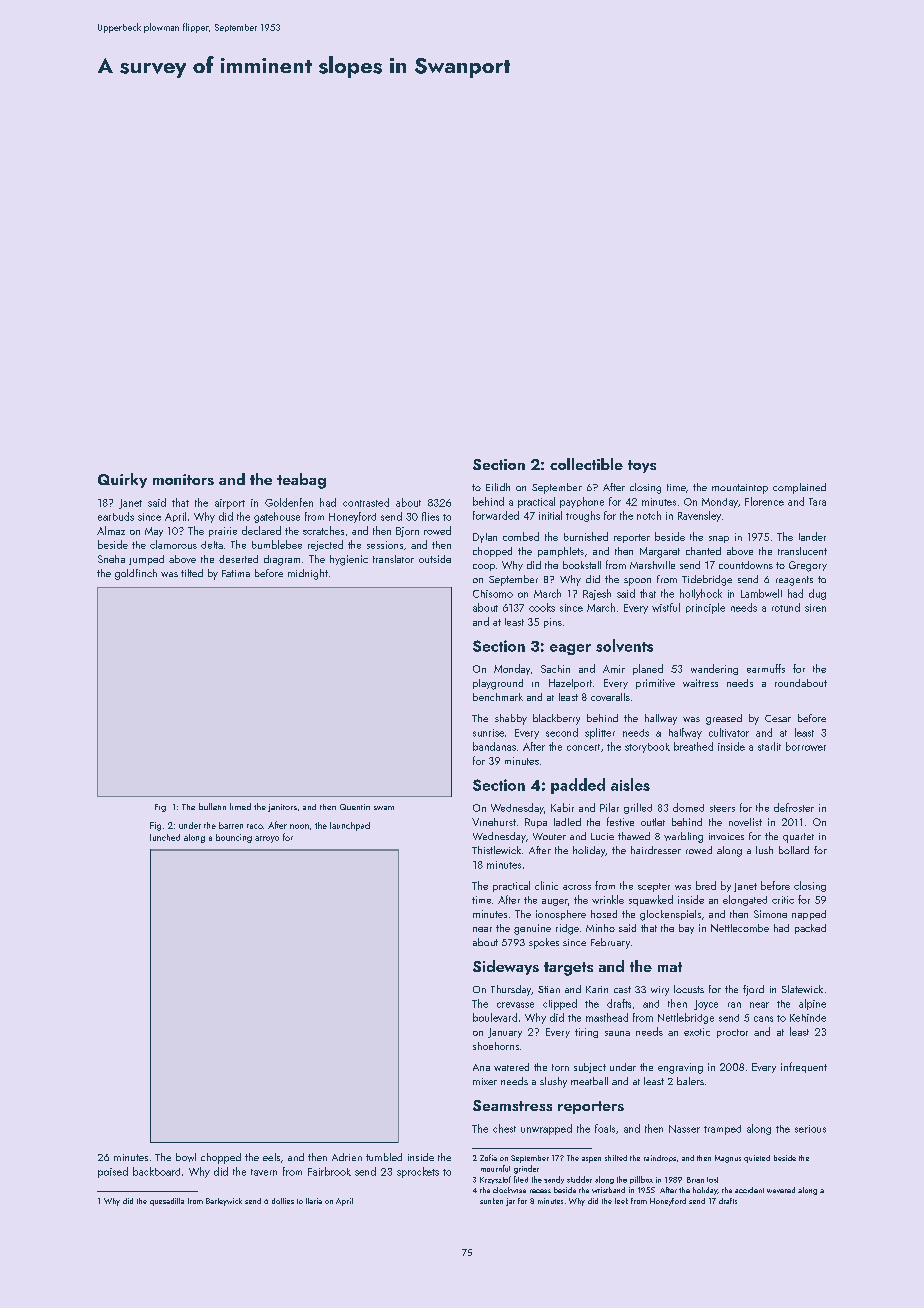 This screenshot has height=1308, width=924. Describe the element at coordinates (745, 900) in the screenshot. I see `elongated` at that location.
